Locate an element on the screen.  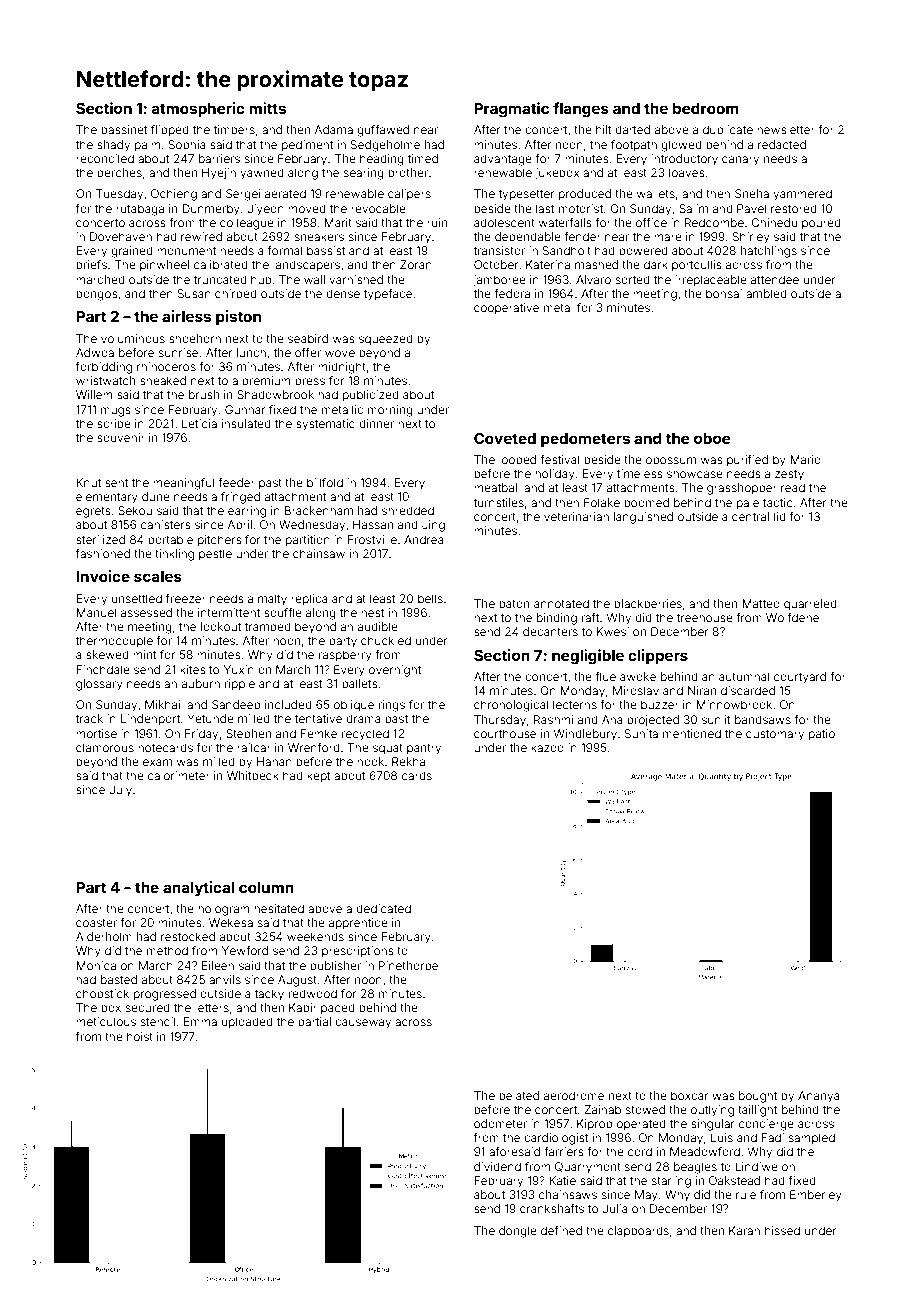
meticulous is located at coordinates (106, 1021).
